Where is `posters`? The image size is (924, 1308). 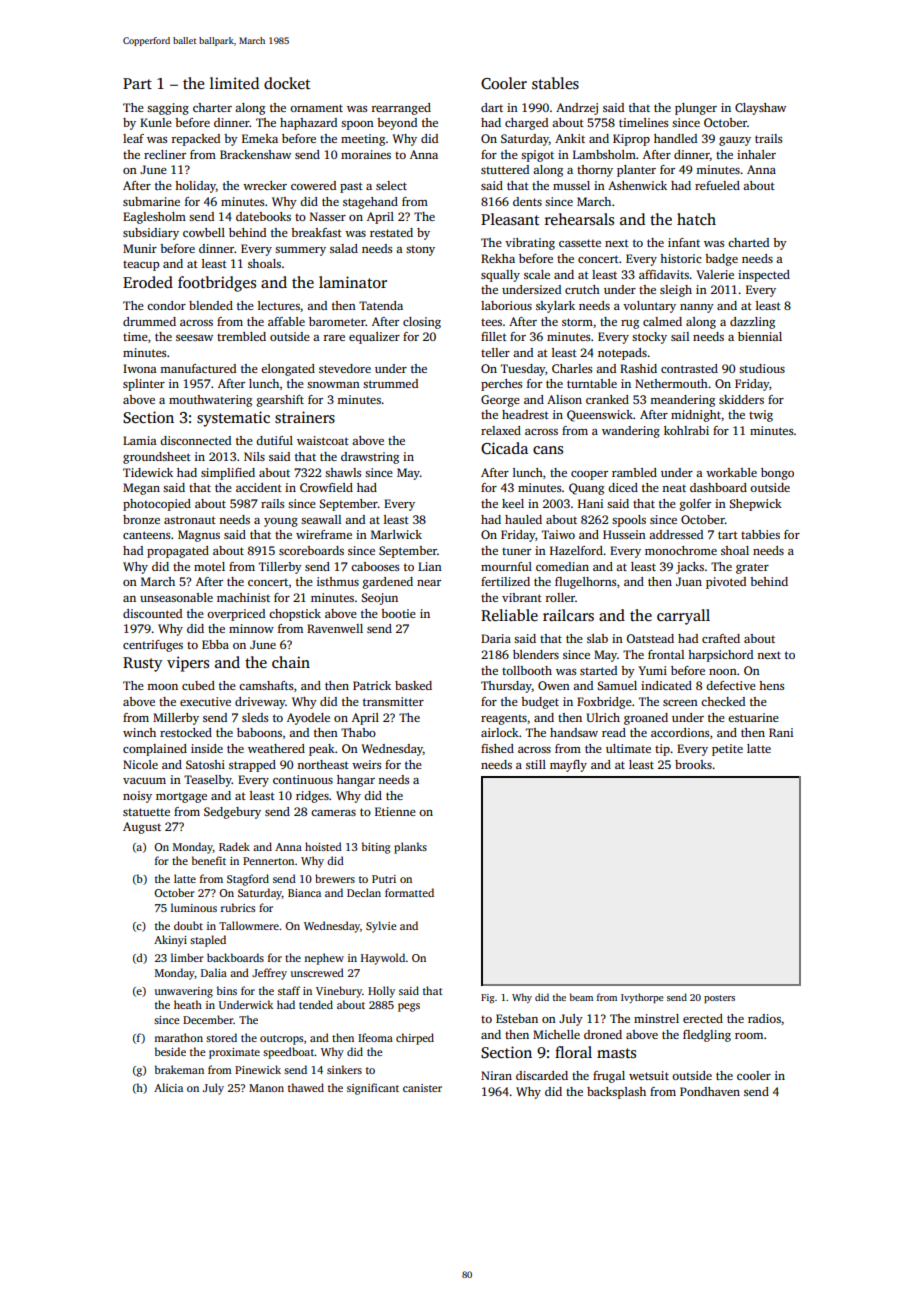 posters is located at coordinates (719, 999).
